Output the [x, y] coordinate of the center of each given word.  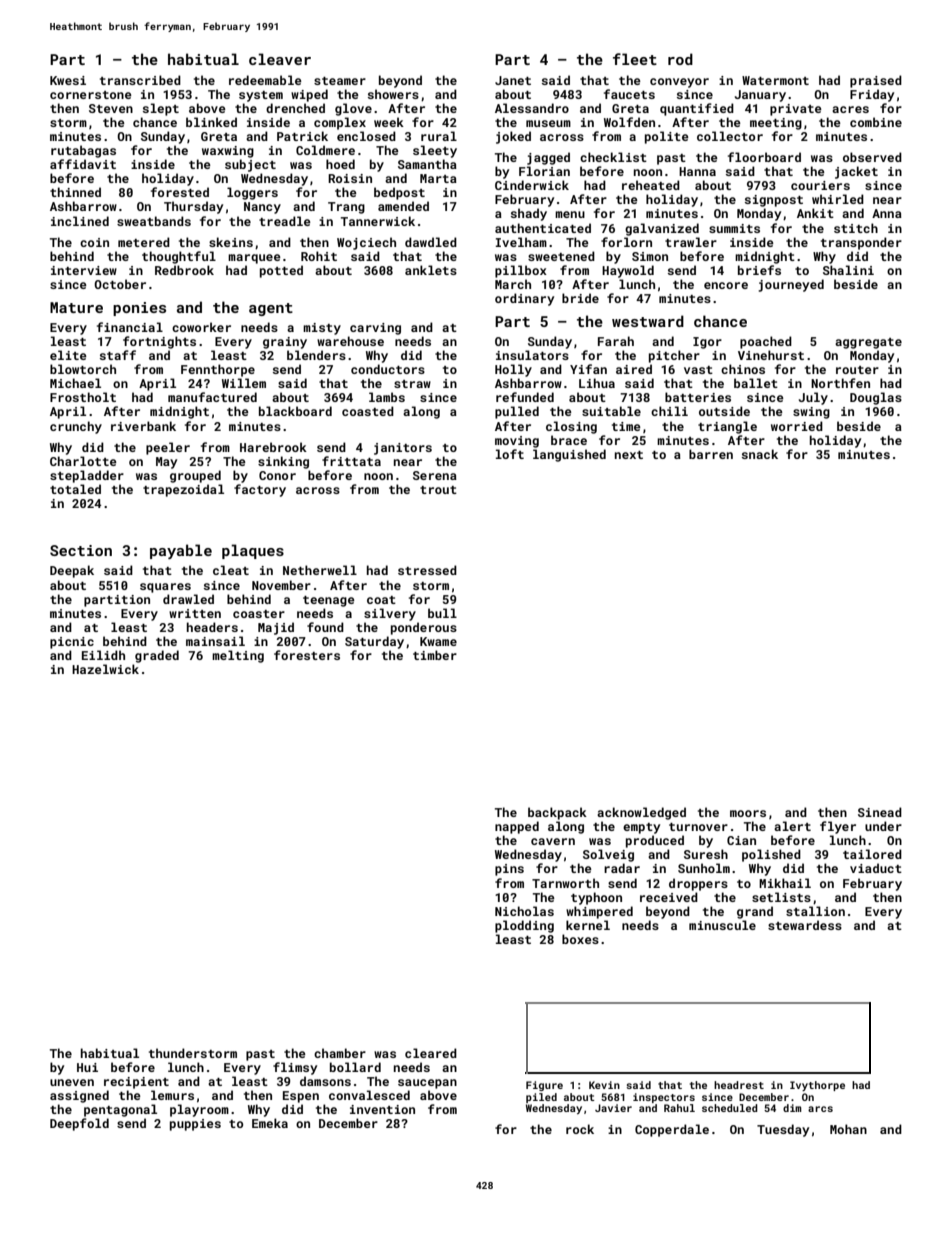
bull [442, 613]
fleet [635, 59]
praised [876, 81]
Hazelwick [105, 669]
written [195, 613]
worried [797, 426]
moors [748, 813]
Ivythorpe [817, 1086]
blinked [211, 122]
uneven [72, 1082]
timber [435, 655]
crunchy [76, 427]
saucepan [427, 1084]
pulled [517, 412]
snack [760, 454]
